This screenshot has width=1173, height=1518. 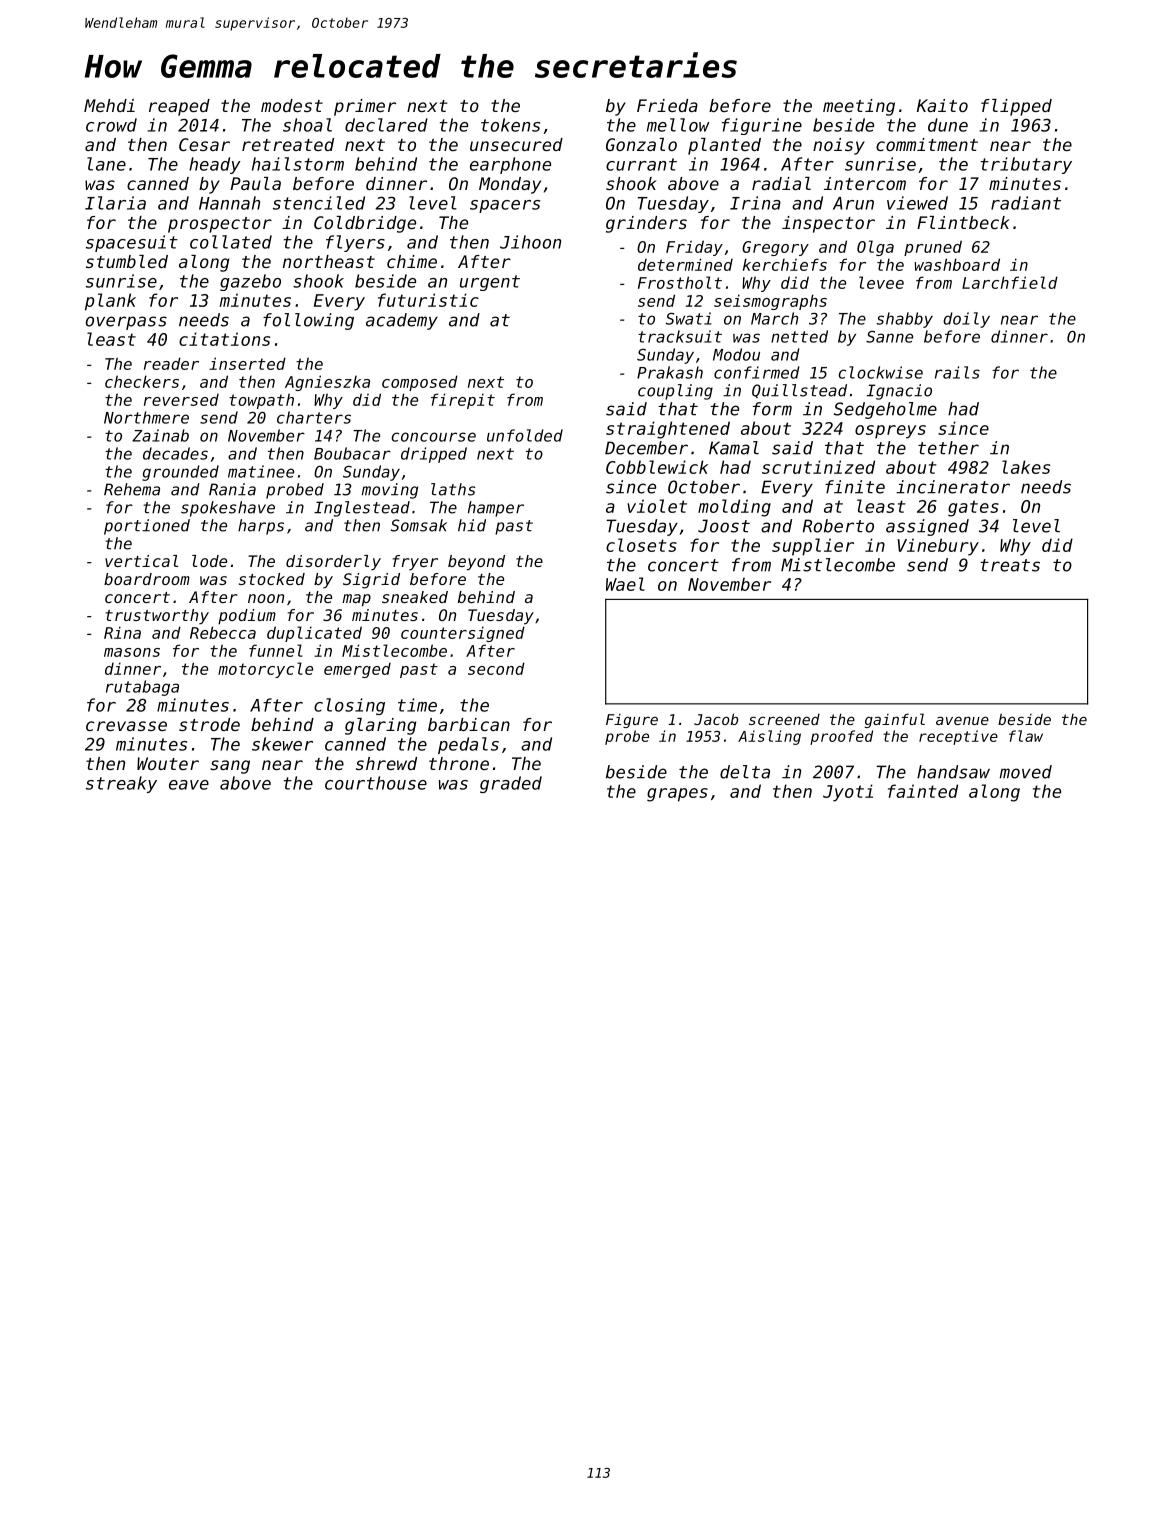 I want to click on hid, so click(x=472, y=525).
